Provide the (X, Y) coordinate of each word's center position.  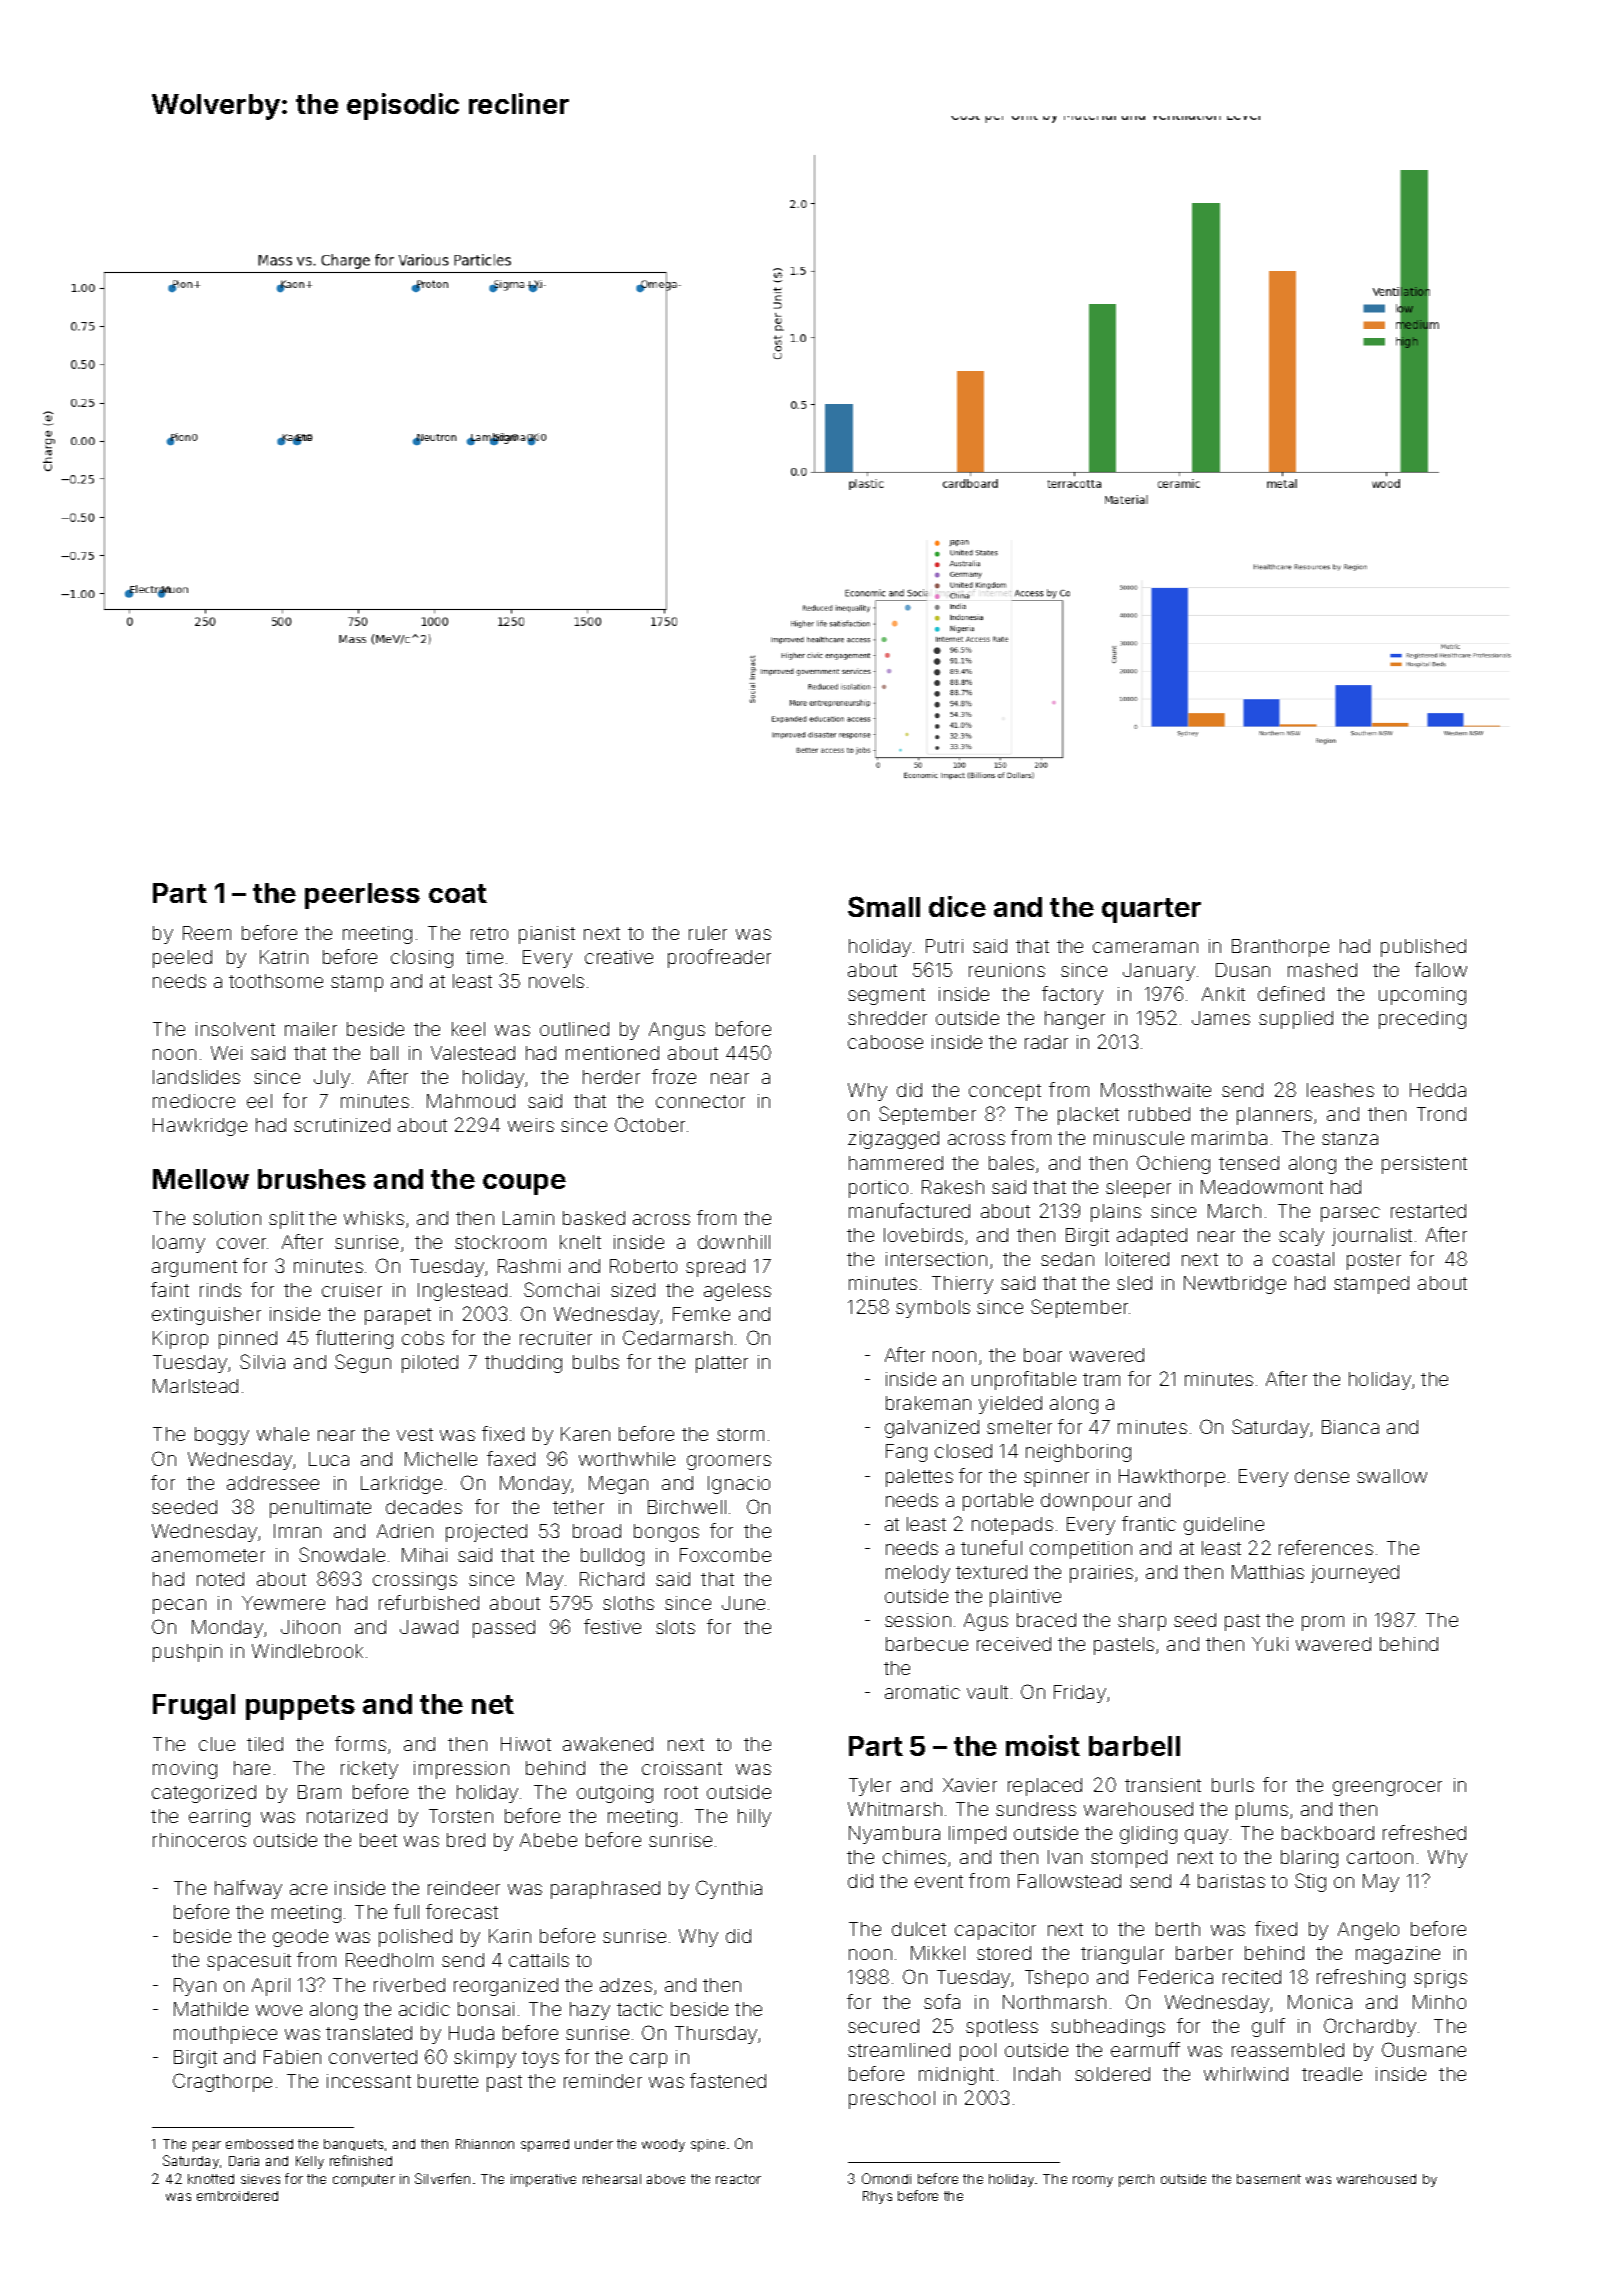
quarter (1151, 910)
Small (884, 906)
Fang (906, 1453)
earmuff (1145, 2049)
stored (1004, 1953)
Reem (207, 933)
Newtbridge (1235, 1285)
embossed (259, 2144)
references (1326, 1547)
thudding (523, 1364)
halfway (248, 1889)
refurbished (429, 1602)
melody (918, 1574)
